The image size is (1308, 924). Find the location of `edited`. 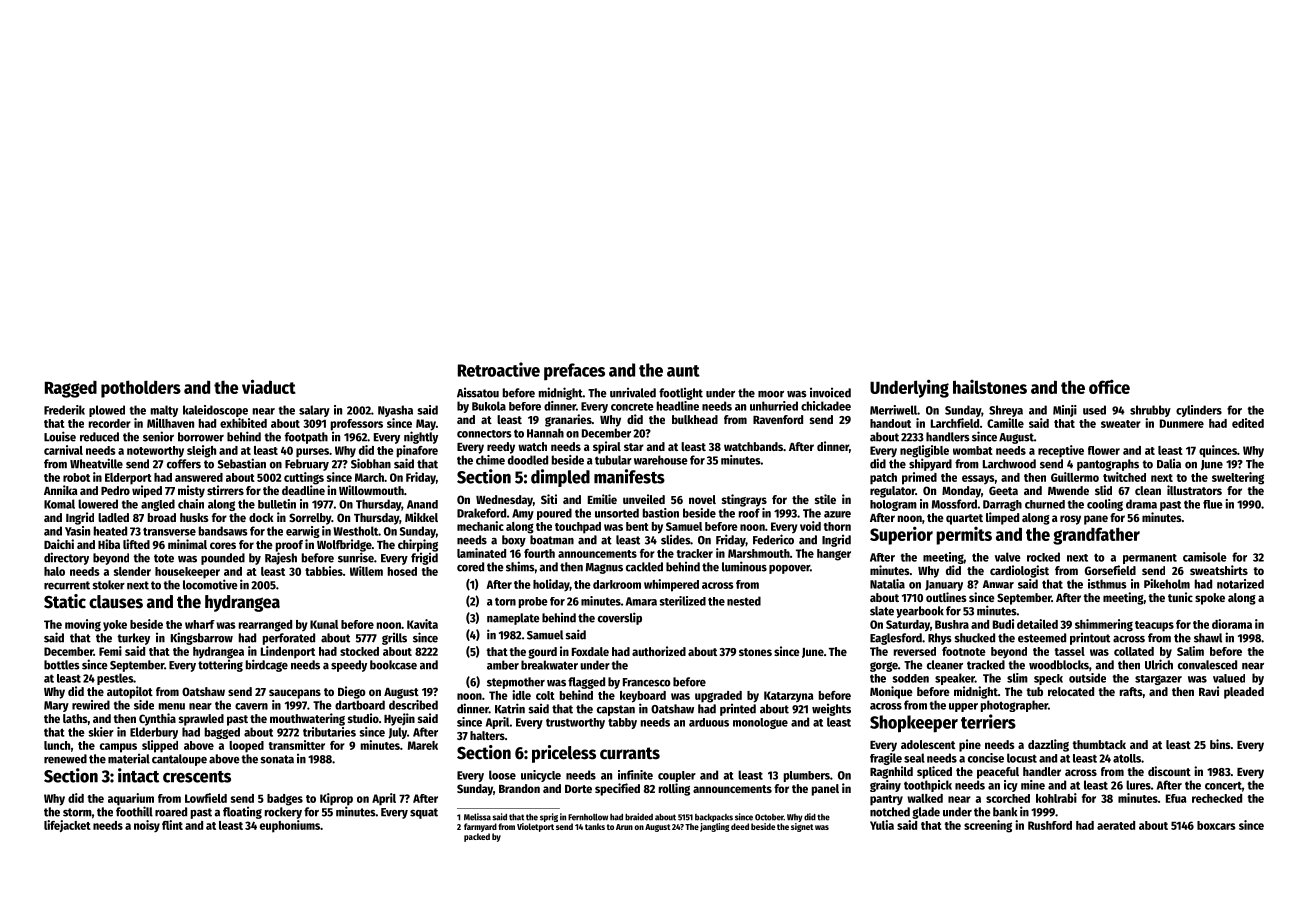

edited is located at coordinates (1248, 423).
